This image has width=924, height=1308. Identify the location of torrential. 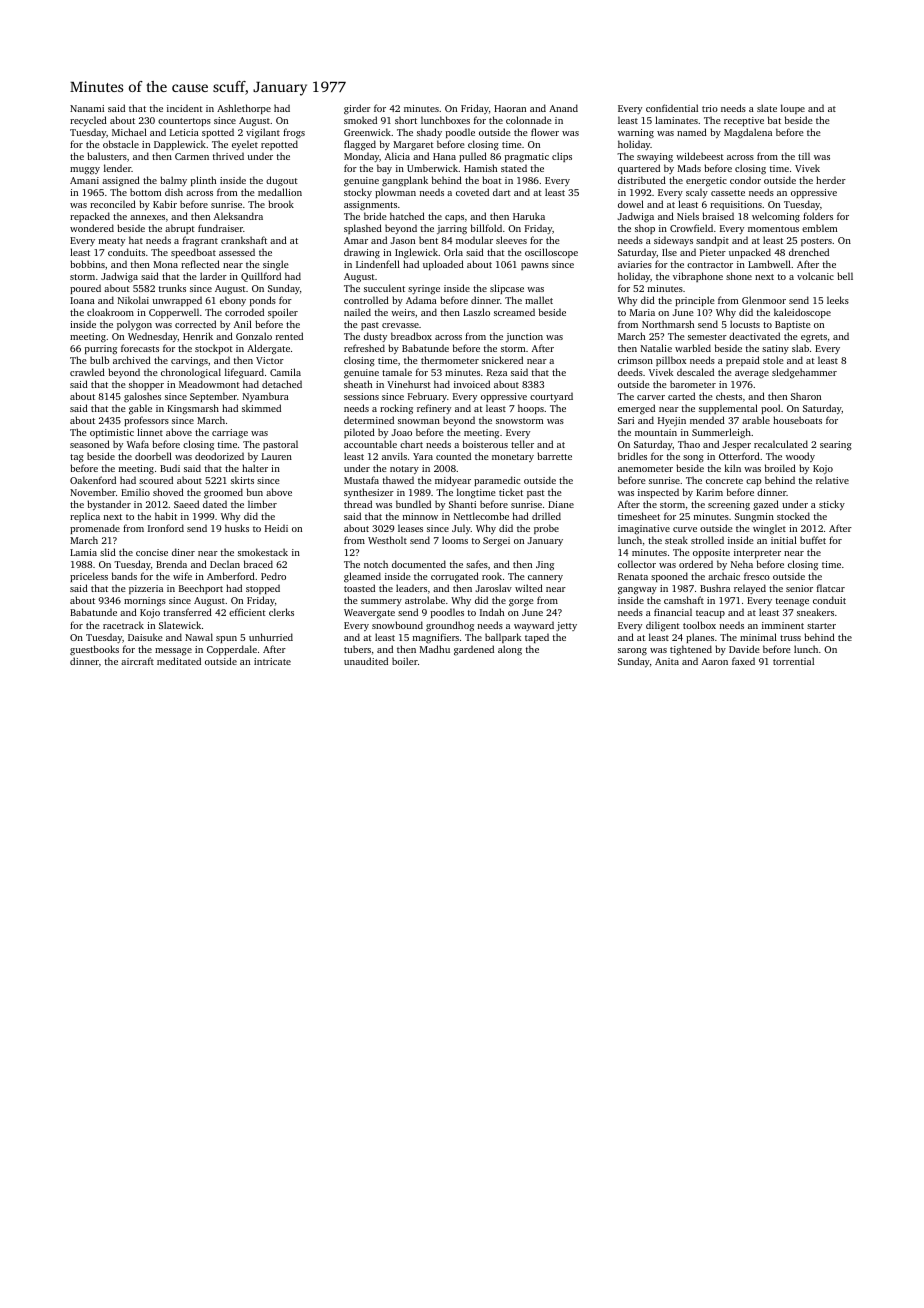
(793, 661).
